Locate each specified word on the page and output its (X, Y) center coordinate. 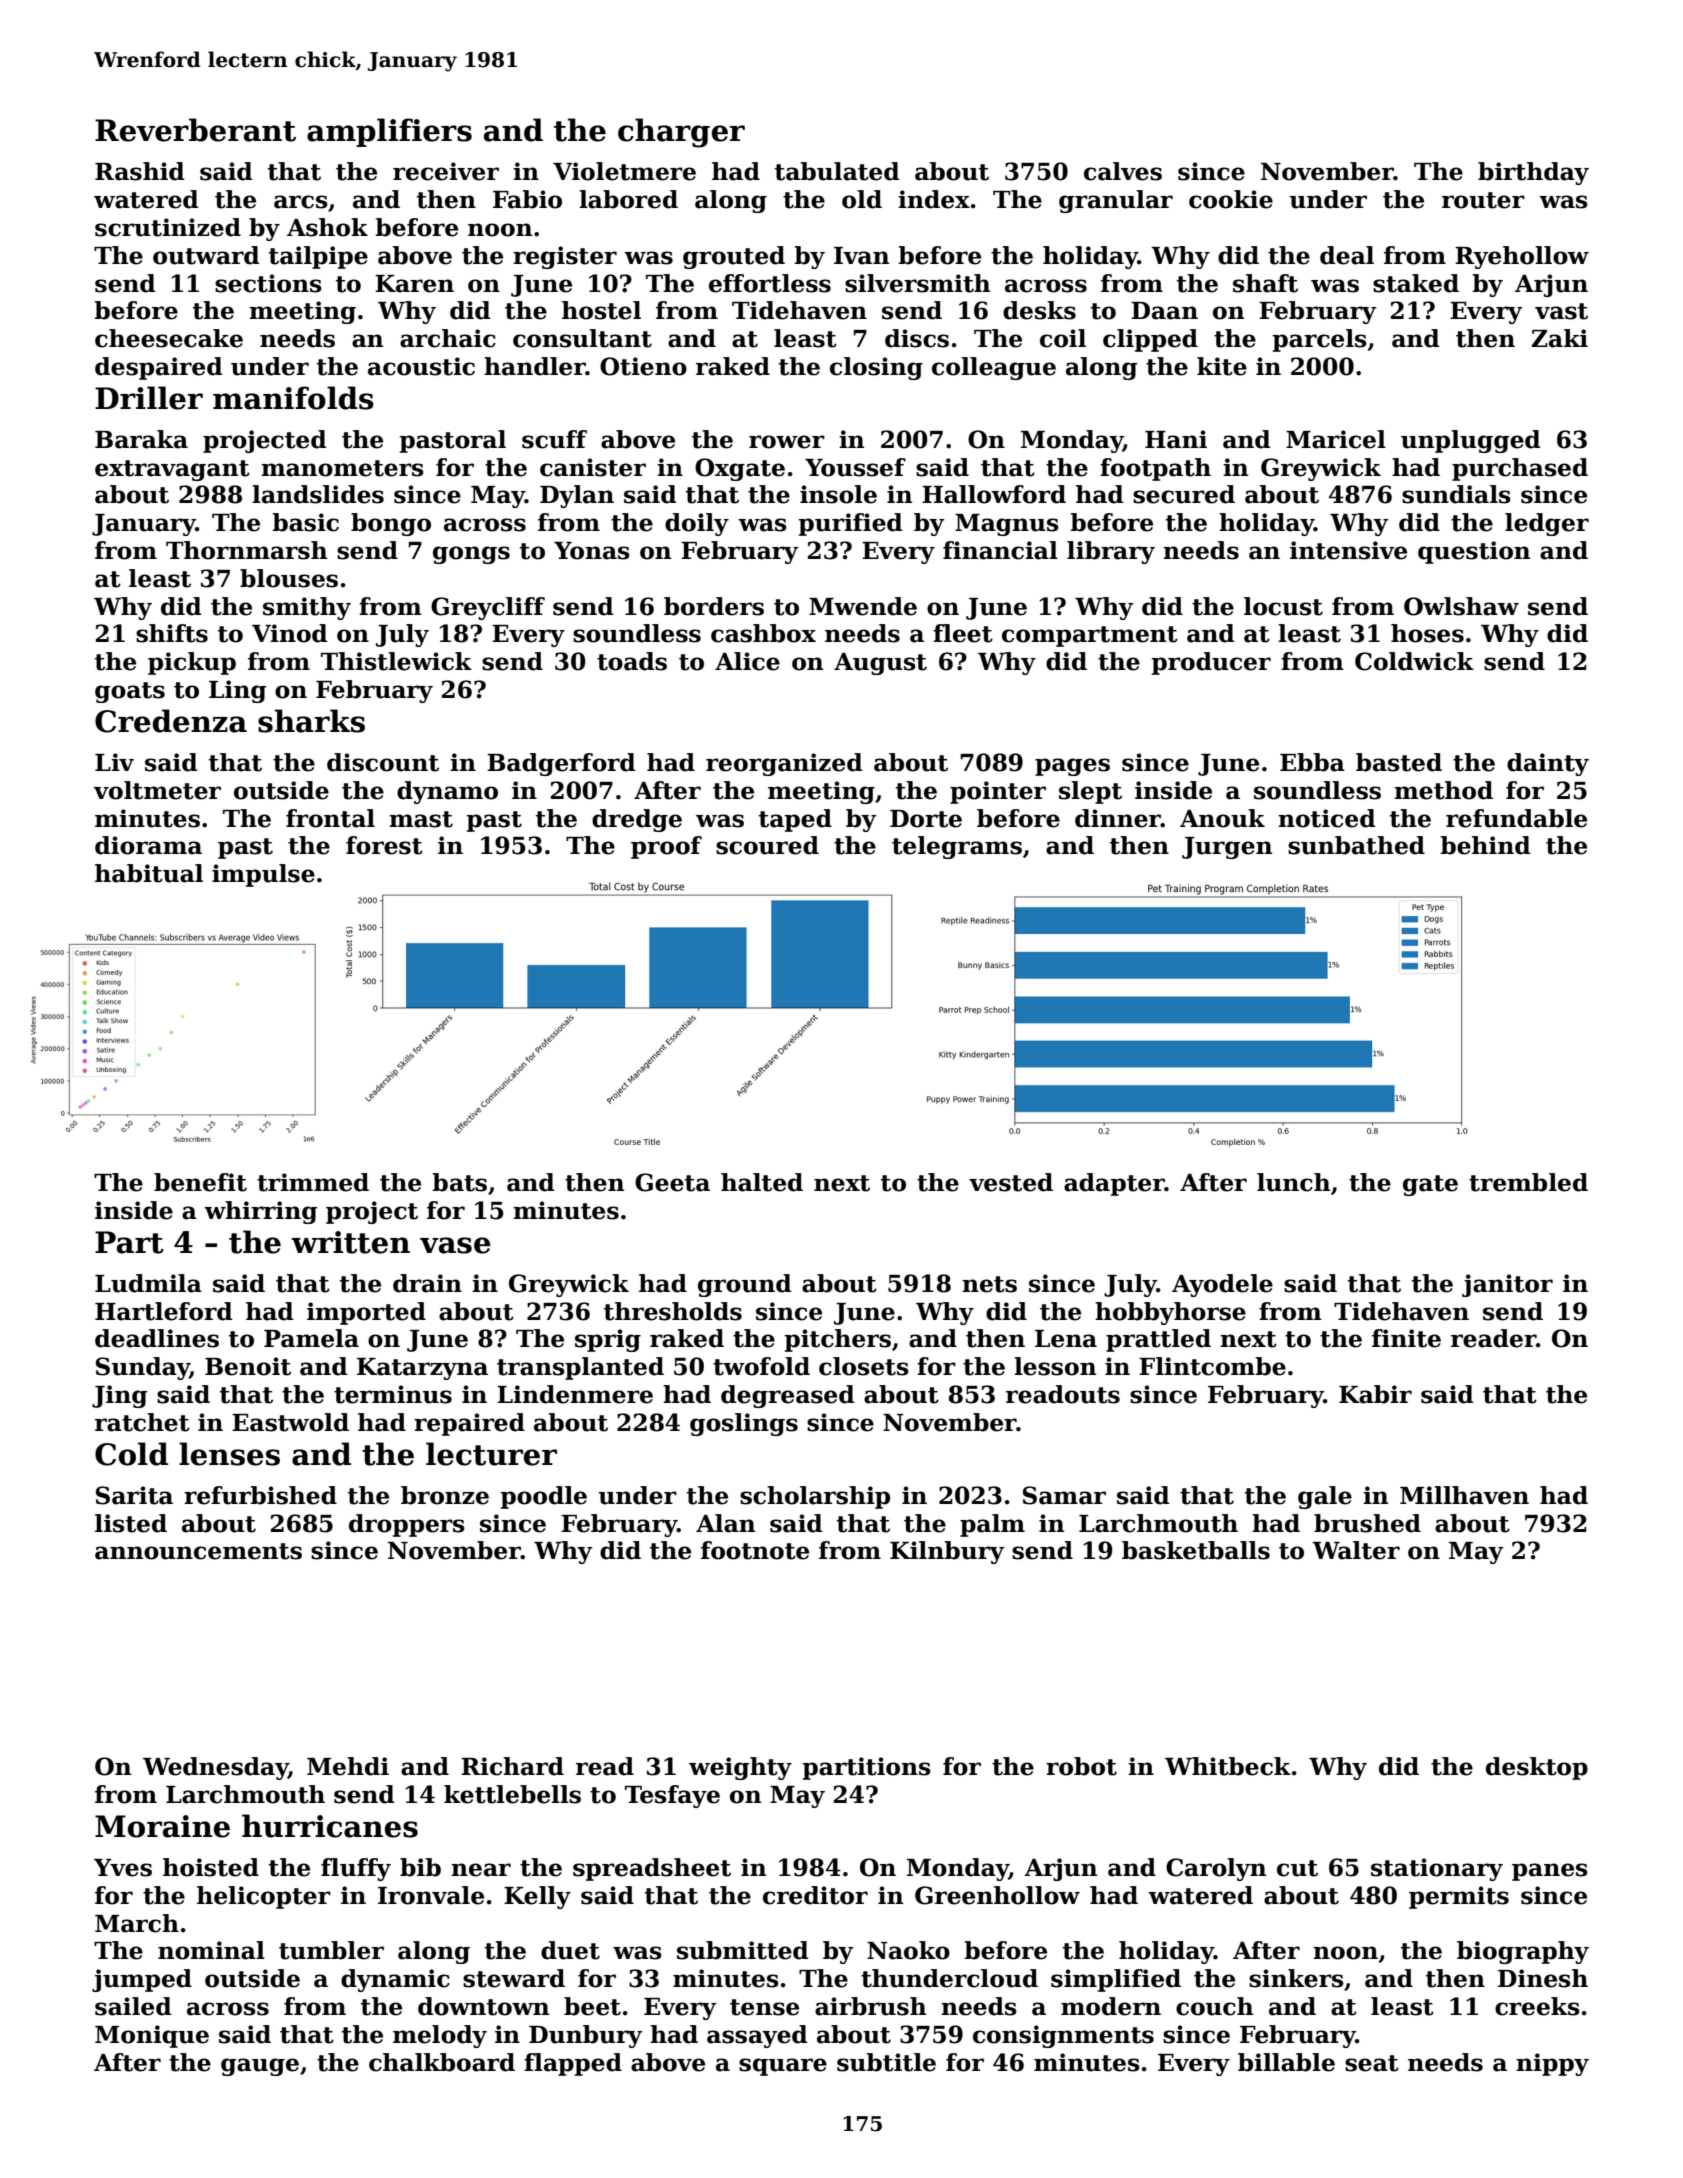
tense (764, 2007)
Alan (725, 1523)
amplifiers (389, 132)
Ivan (861, 256)
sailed (133, 2006)
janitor (1507, 1285)
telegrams (957, 847)
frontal (330, 818)
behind (1485, 845)
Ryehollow (1522, 257)
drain (427, 1283)
